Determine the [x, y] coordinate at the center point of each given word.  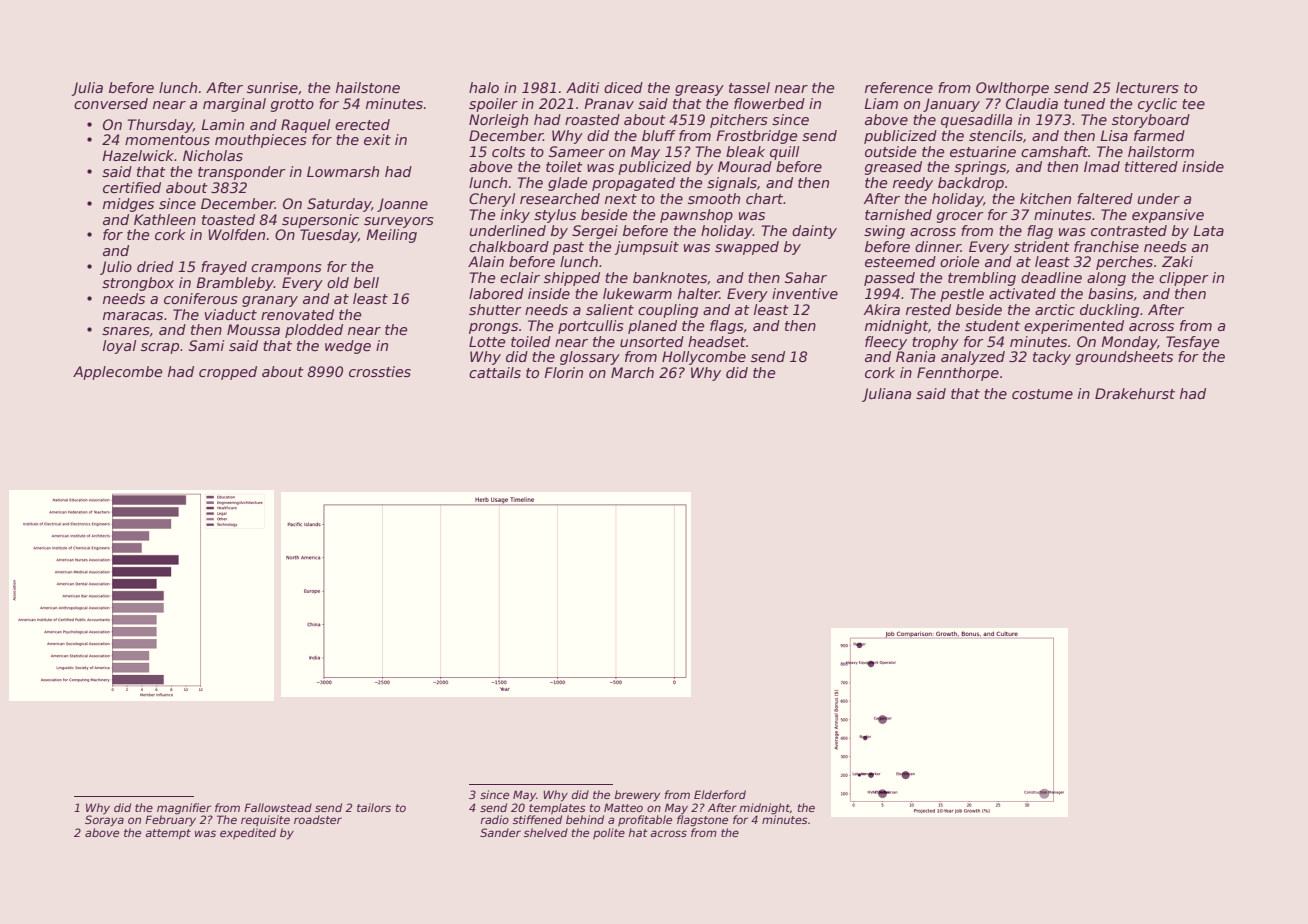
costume [1042, 394]
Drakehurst [1135, 393]
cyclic [1157, 105]
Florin [563, 372]
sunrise [272, 87]
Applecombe [117, 373]
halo [484, 87]
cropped [228, 373]
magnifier [184, 809]
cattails [495, 372]
